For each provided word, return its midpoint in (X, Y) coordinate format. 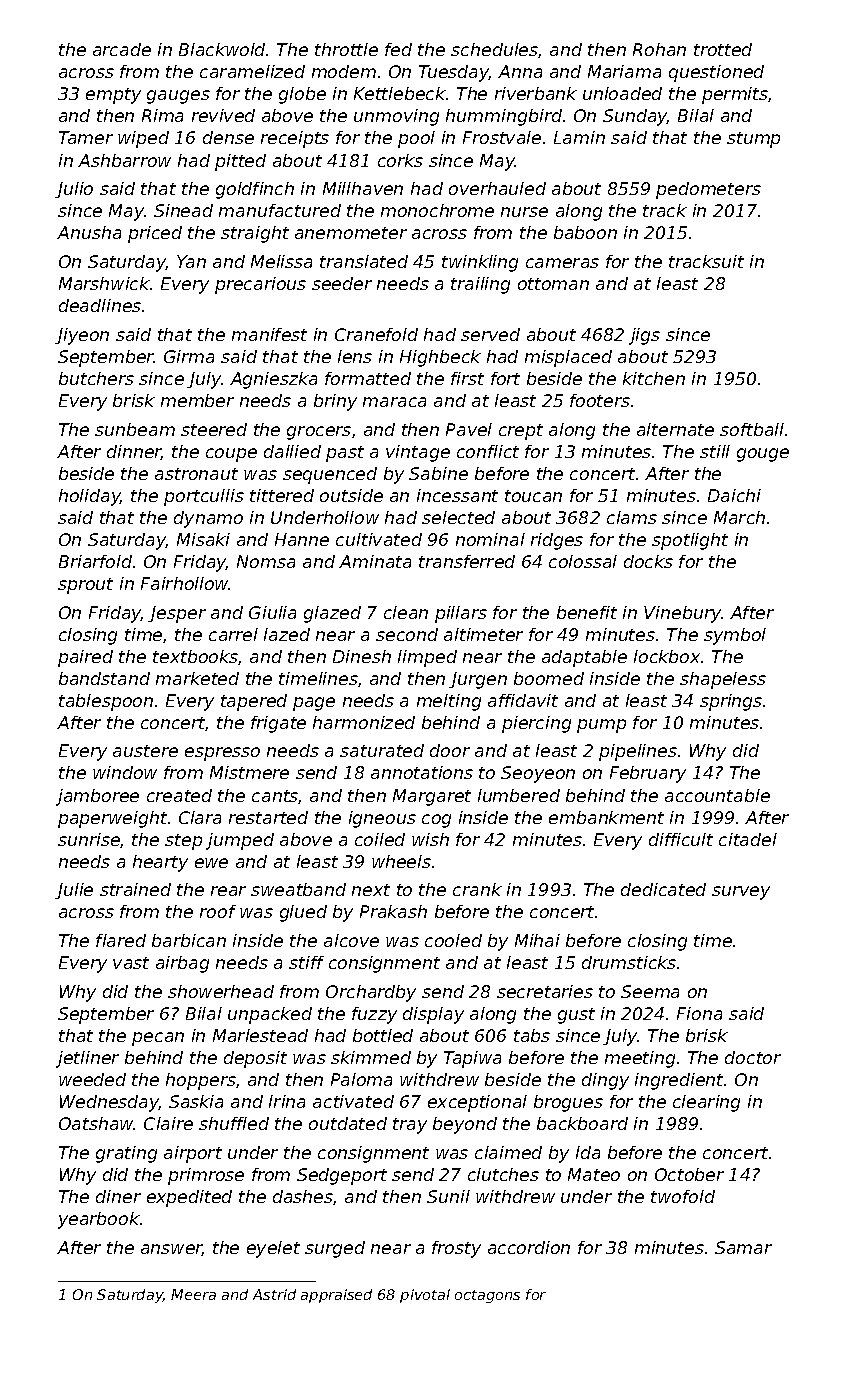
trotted (723, 49)
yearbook (99, 1220)
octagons (487, 1296)
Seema (650, 991)
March (739, 517)
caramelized (252, 71)
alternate (675, 429)
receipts (295, 139)
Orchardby (371, 993)
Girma (189, 356)
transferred (467, 561)
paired (85, 658)
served (490, 334)
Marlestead (260, 1035)
